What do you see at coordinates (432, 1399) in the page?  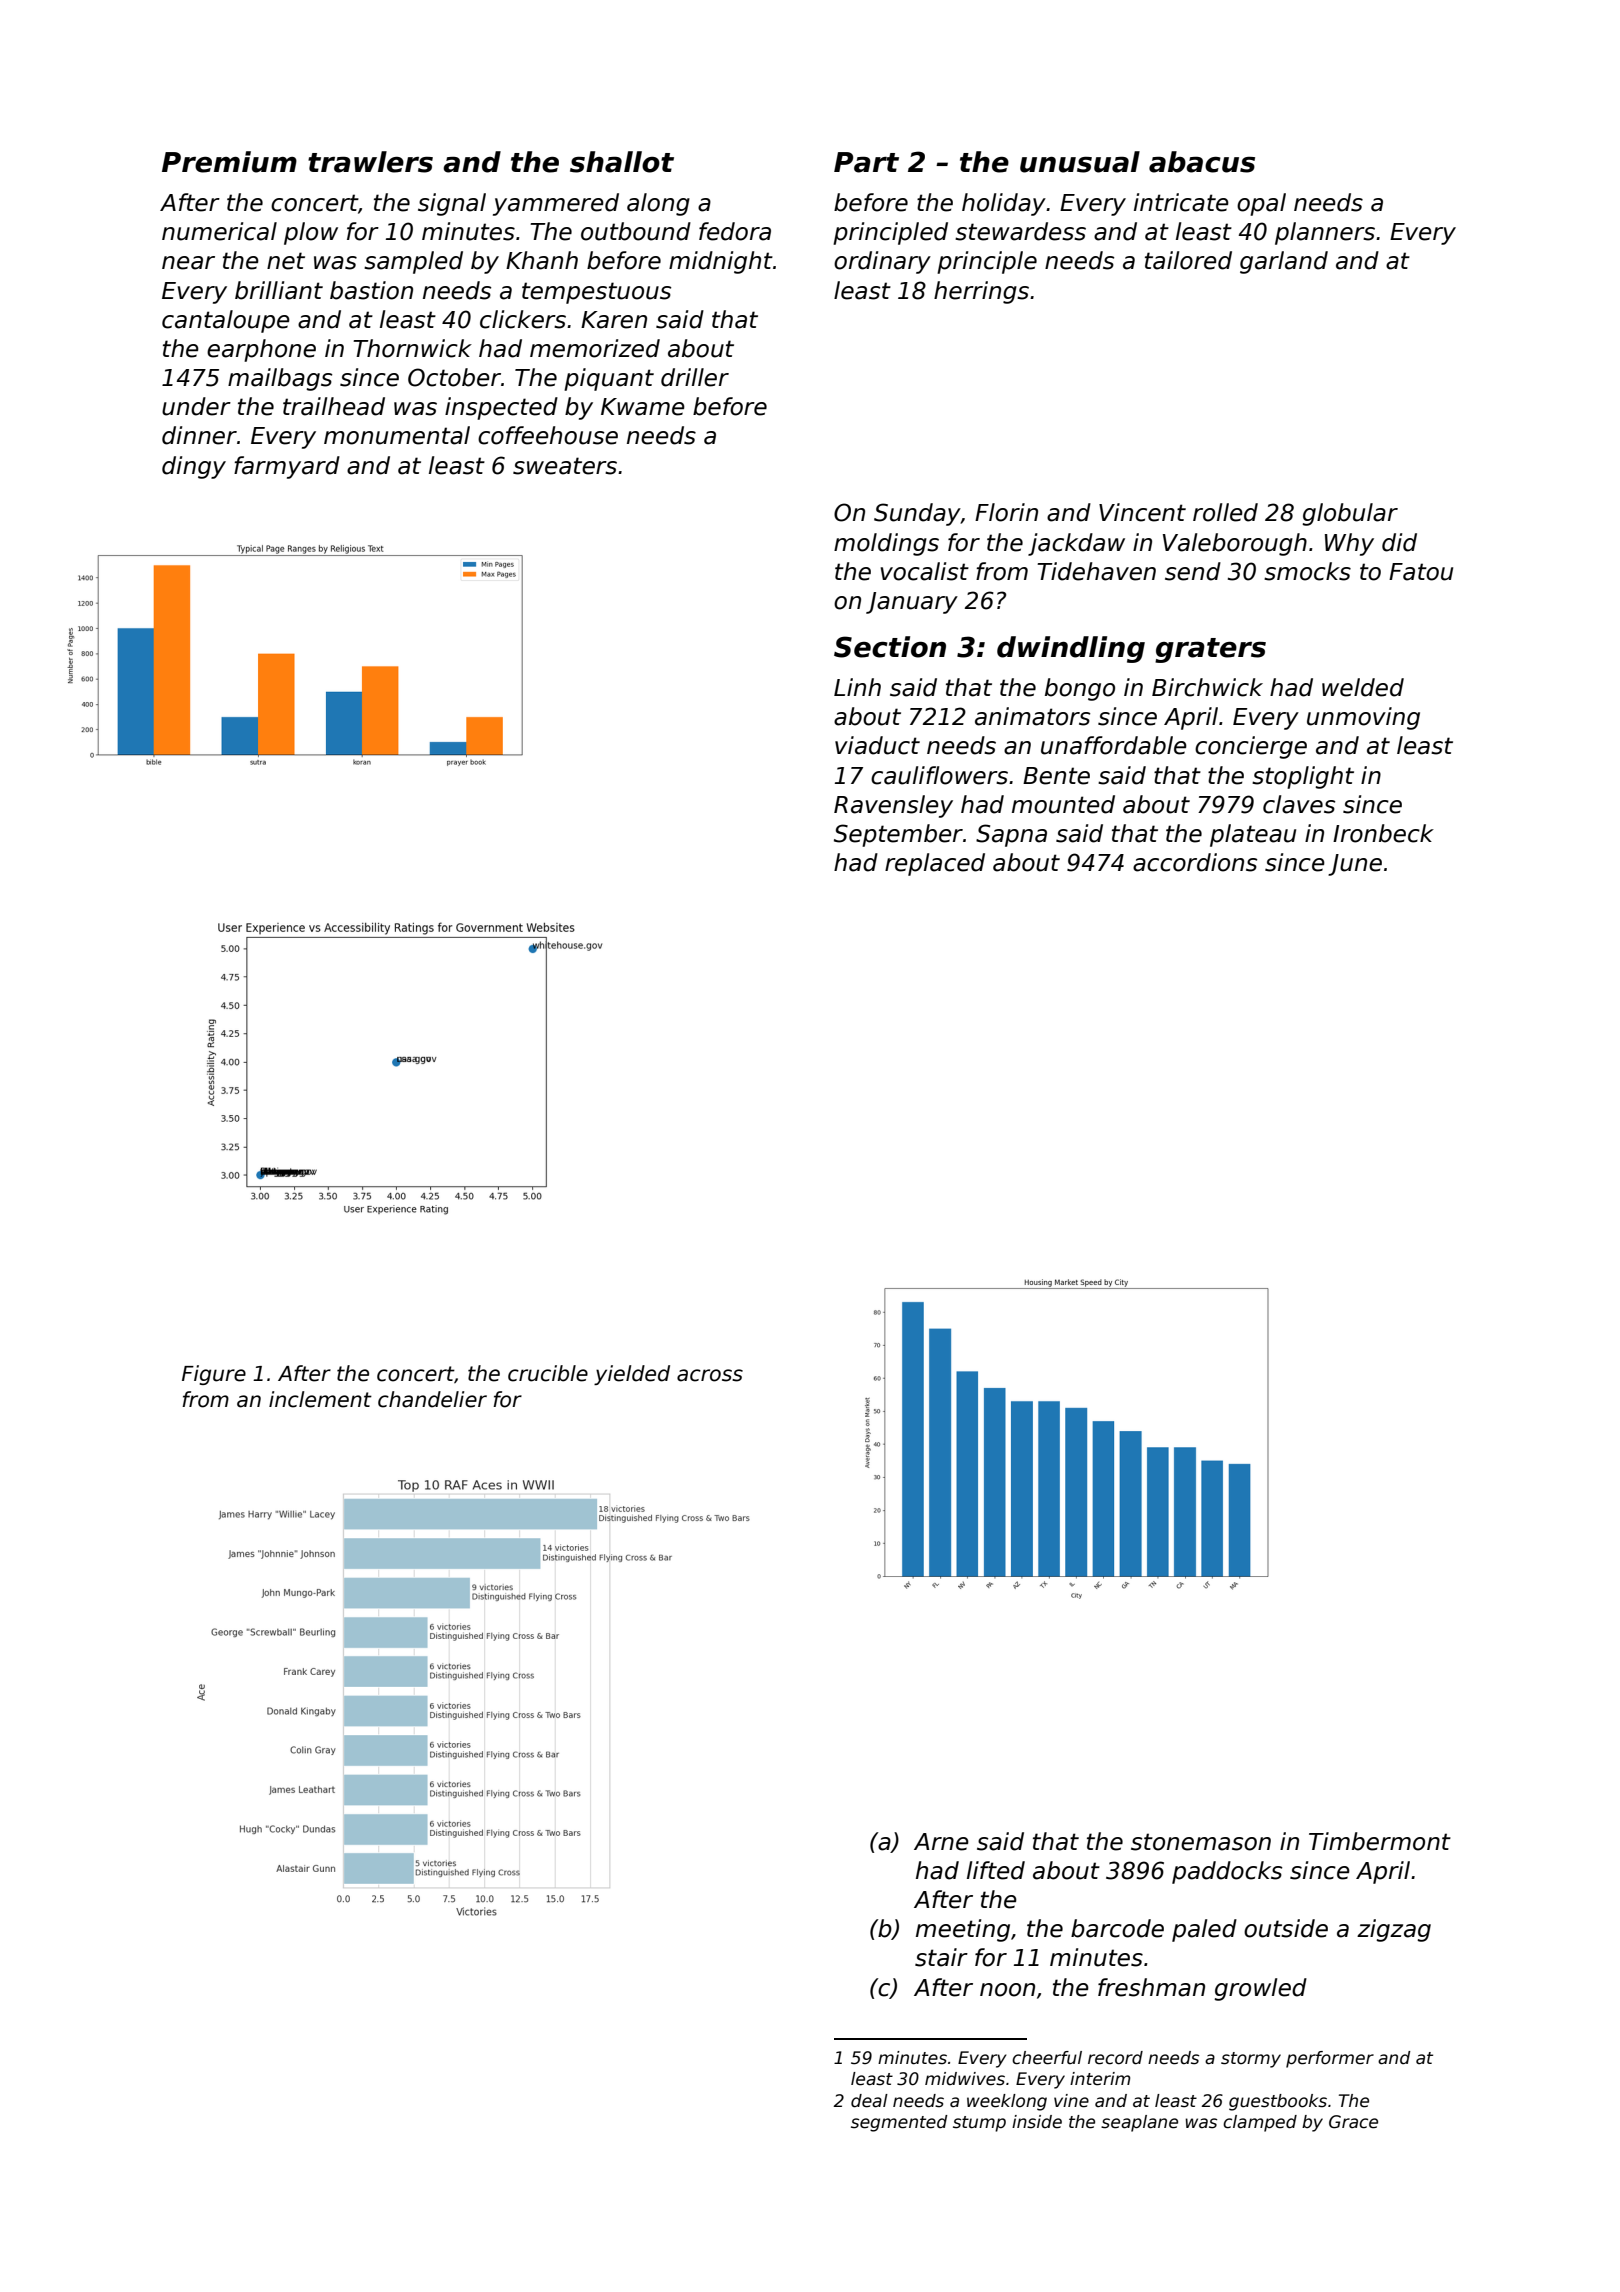 I see `chandelier` at bounding box center [432, 1399].
